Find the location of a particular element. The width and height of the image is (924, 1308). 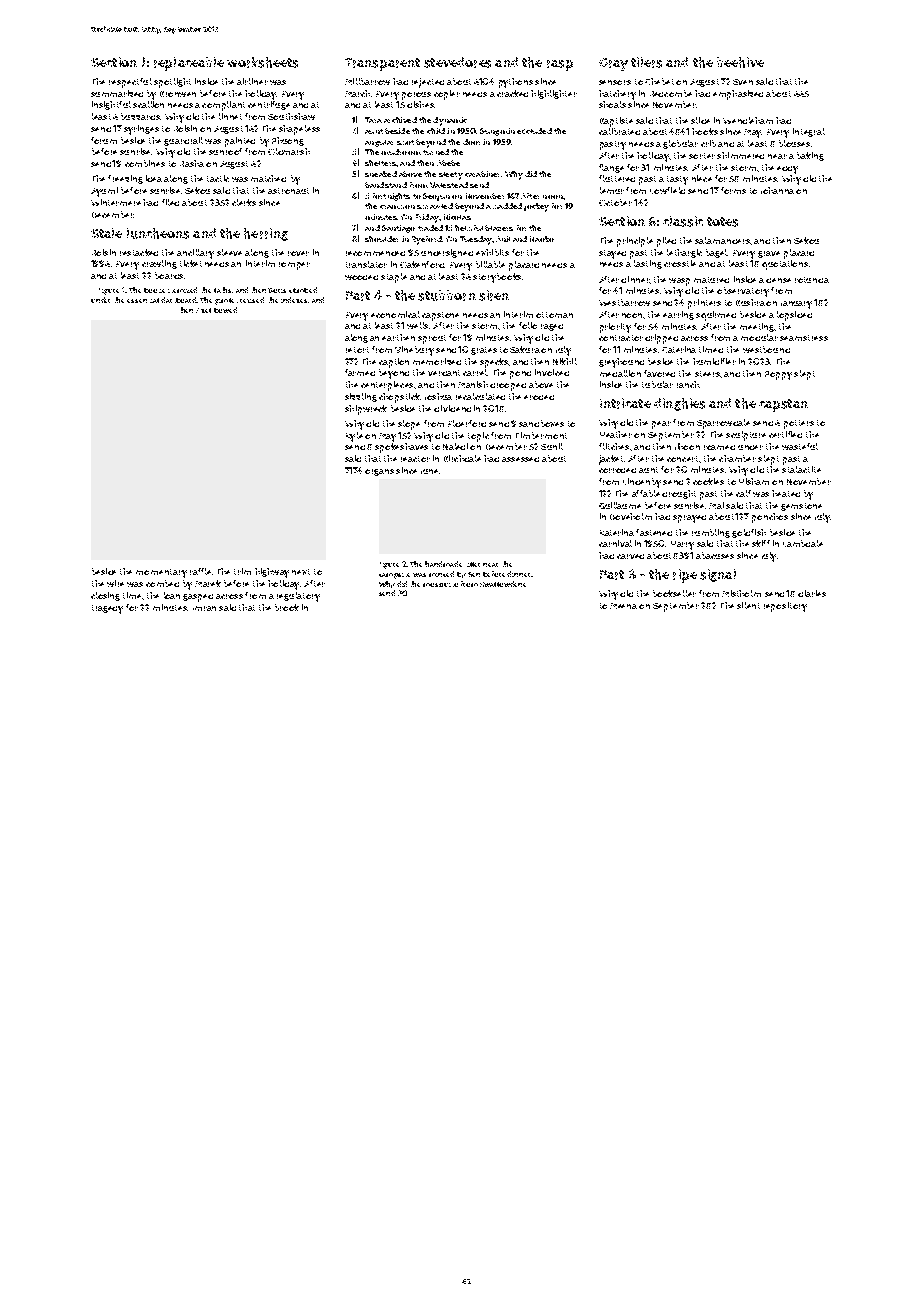

dividend is located at coordinates (452, 408).
